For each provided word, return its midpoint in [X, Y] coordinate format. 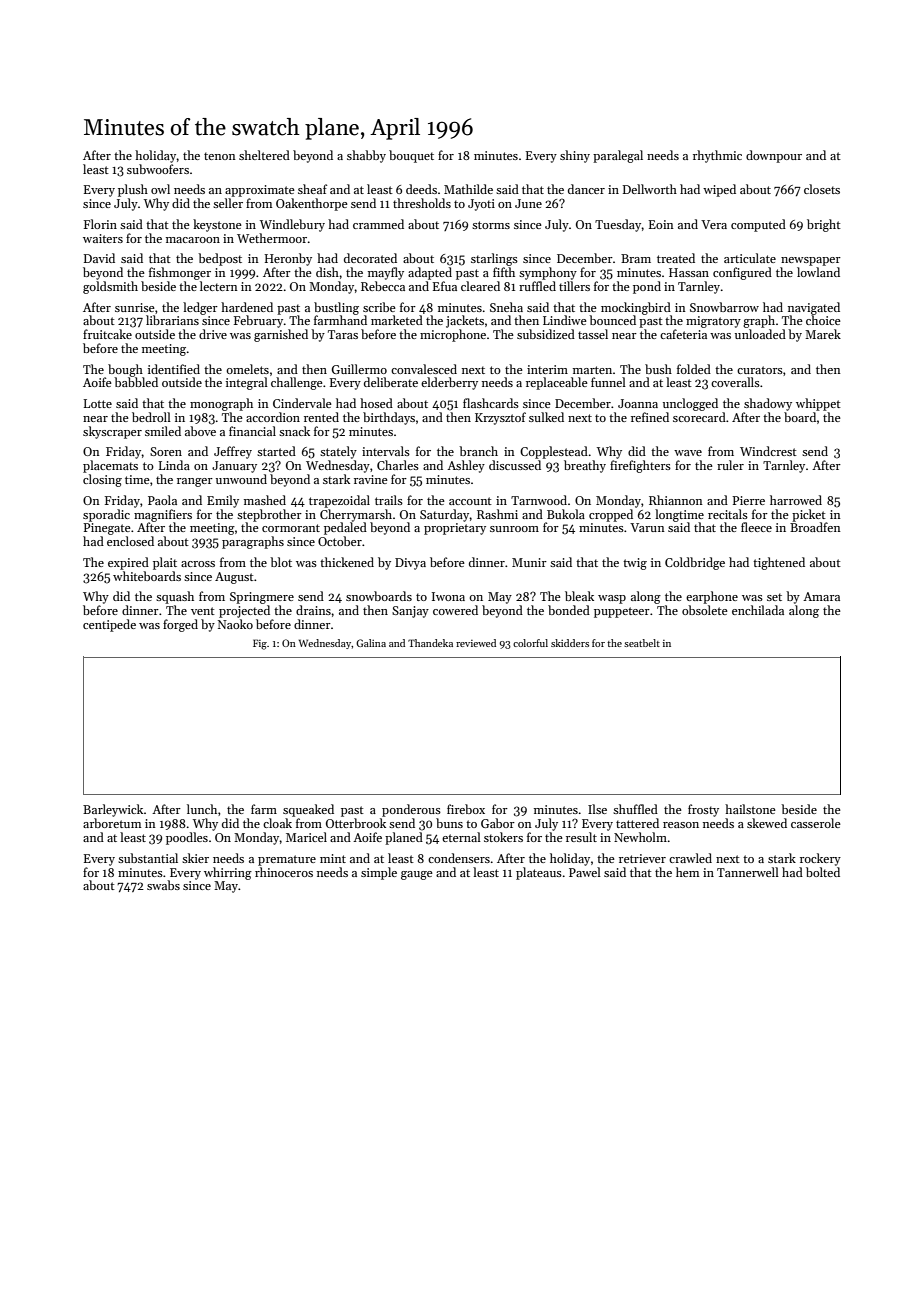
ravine [371, 479]
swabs [163, 885]
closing [102, 480]
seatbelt [642, 643]
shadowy [768, 404]
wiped [719, 190]
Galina [371, 643]
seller [228, 203]
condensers [459, 858]
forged [180, 625]
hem [687, 872]
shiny [575, 156]
